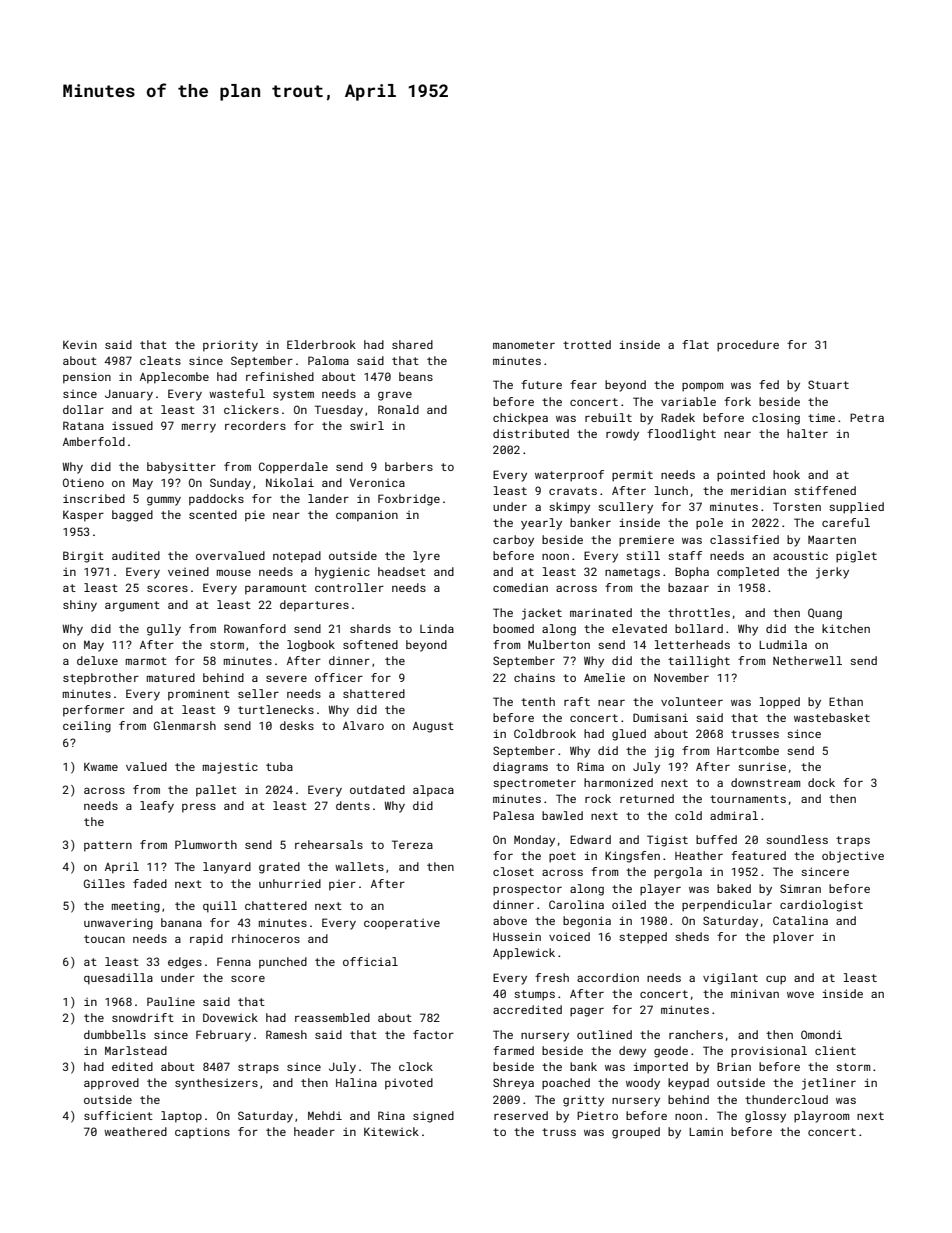  I want to click on waterproof, so click(569, 476).
